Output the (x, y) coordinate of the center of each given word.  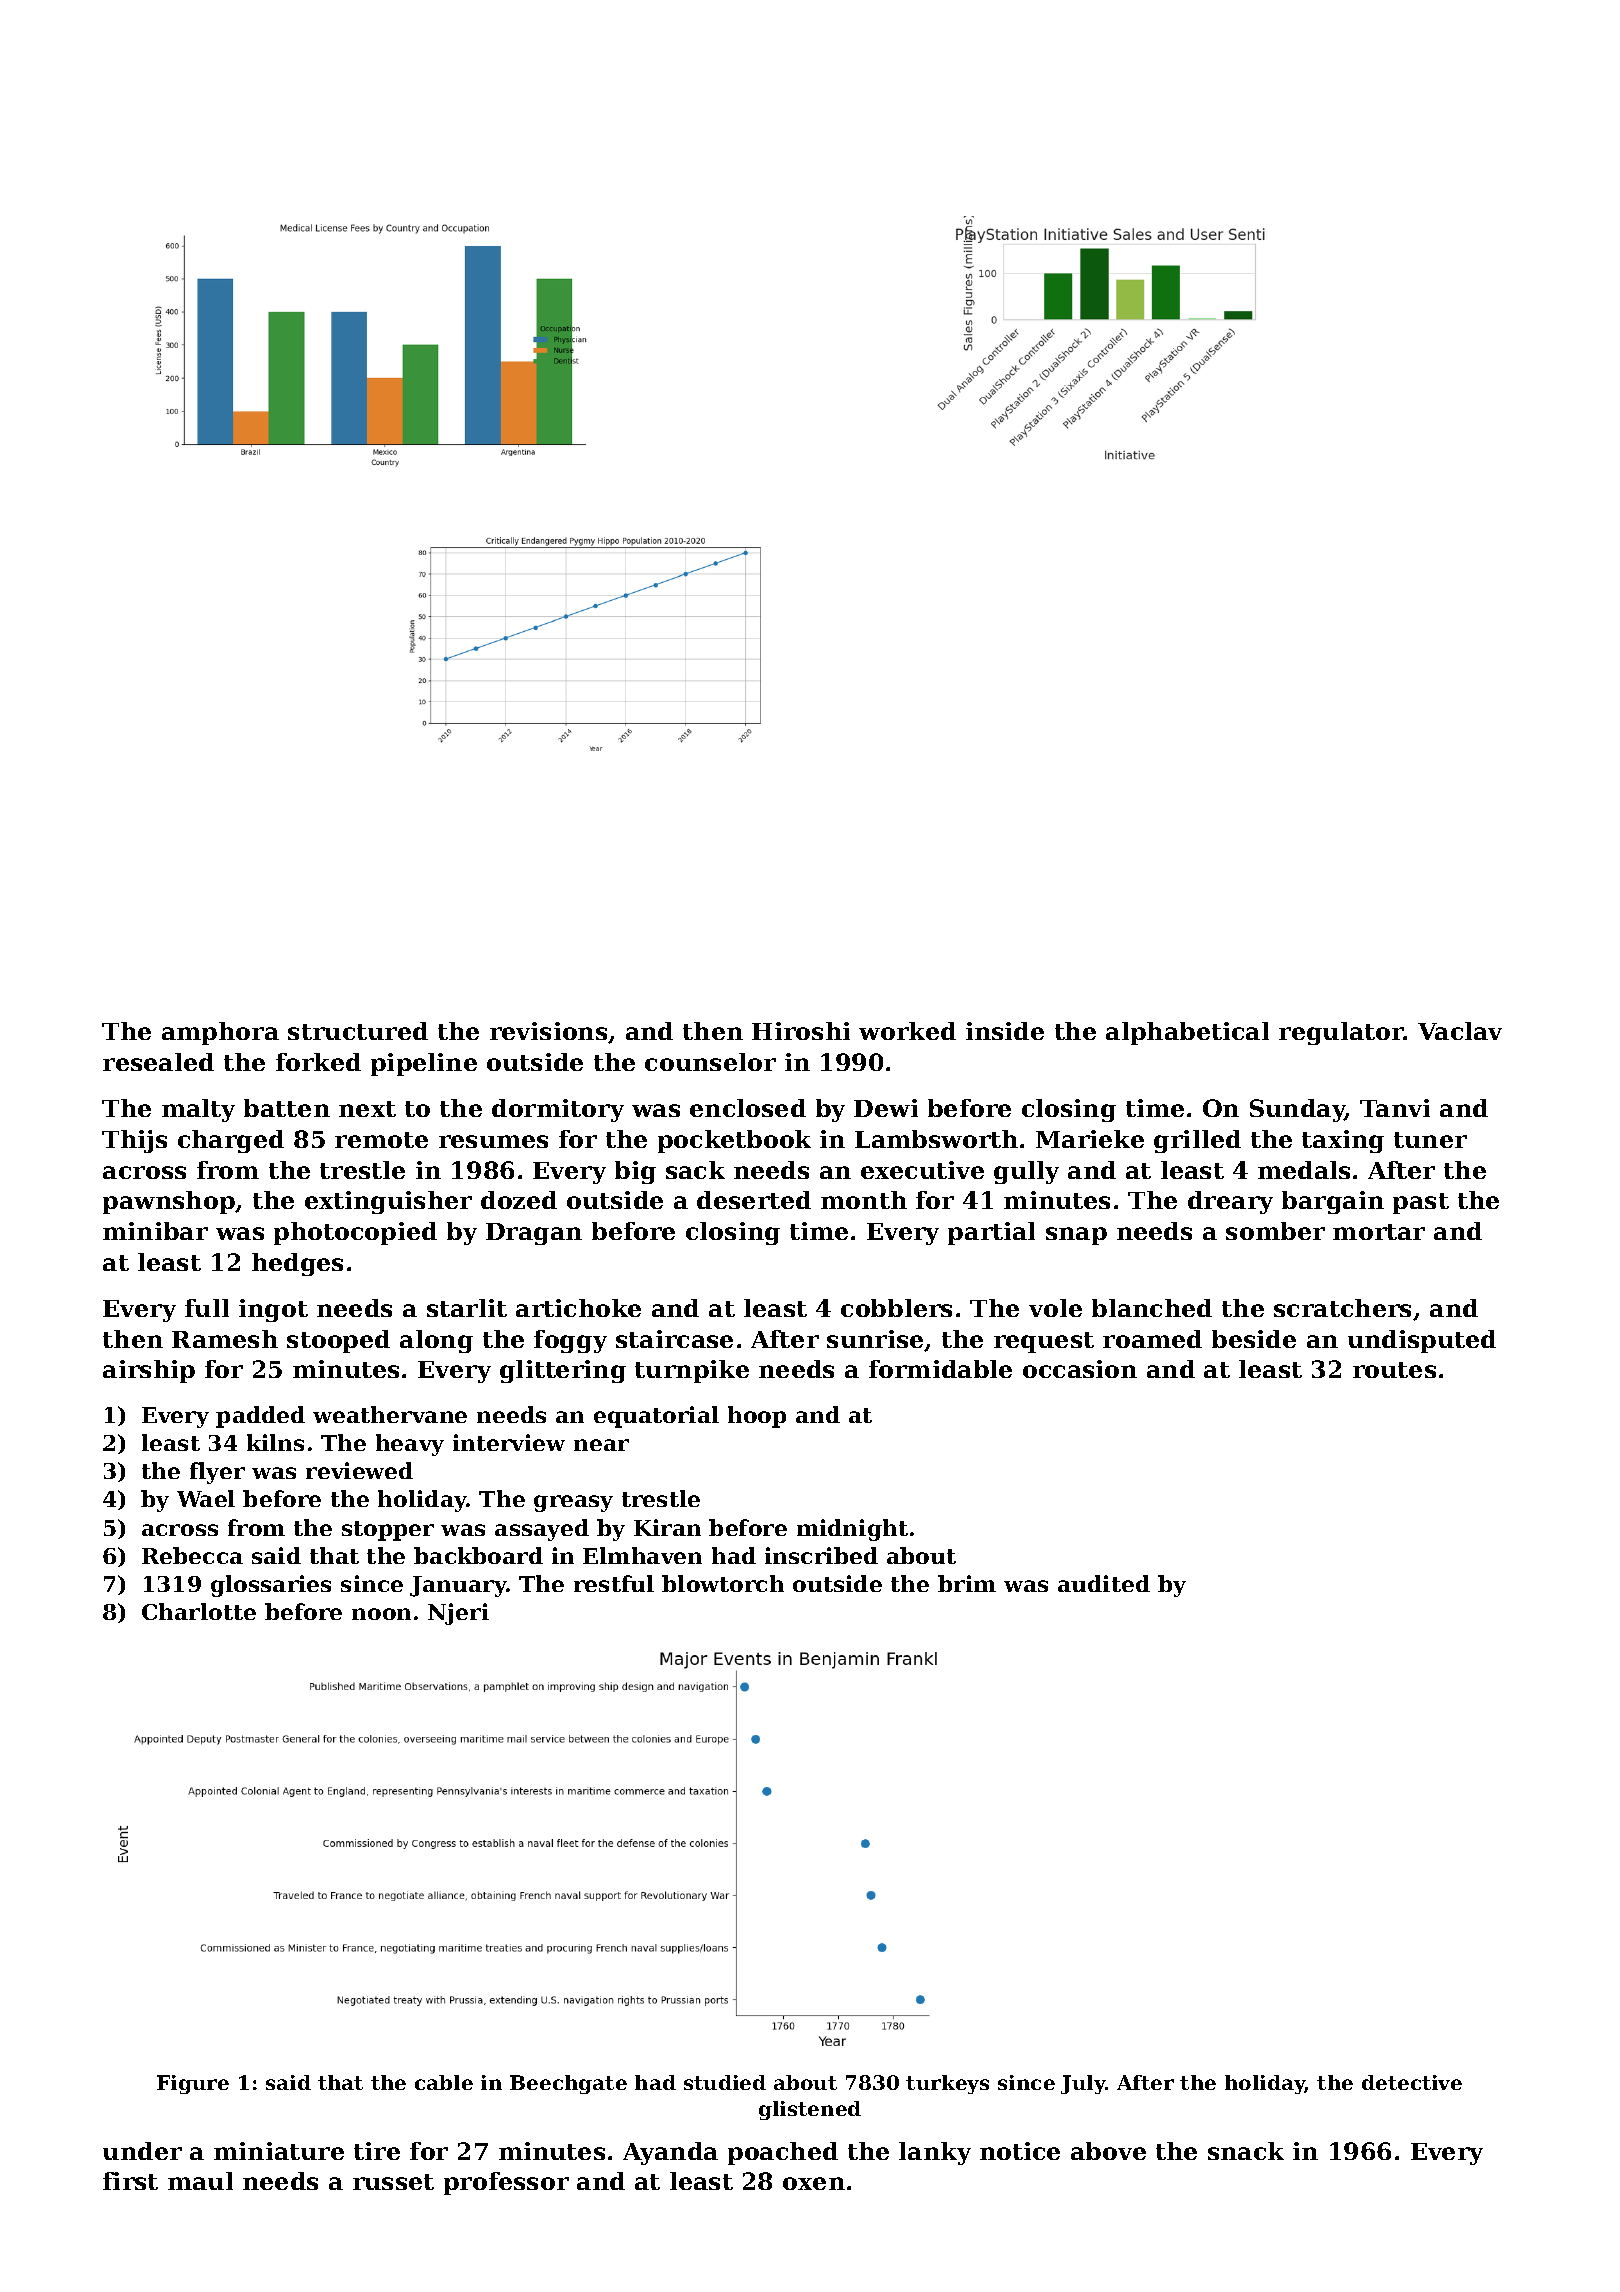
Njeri (458, 1614)
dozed (519, 1200)
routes (1394, 1370)
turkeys (947, 2084)
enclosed (748, 1108)
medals (1304, 1170)
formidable (940, 1369)
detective (1412, 2082)
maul (200, 2181)
